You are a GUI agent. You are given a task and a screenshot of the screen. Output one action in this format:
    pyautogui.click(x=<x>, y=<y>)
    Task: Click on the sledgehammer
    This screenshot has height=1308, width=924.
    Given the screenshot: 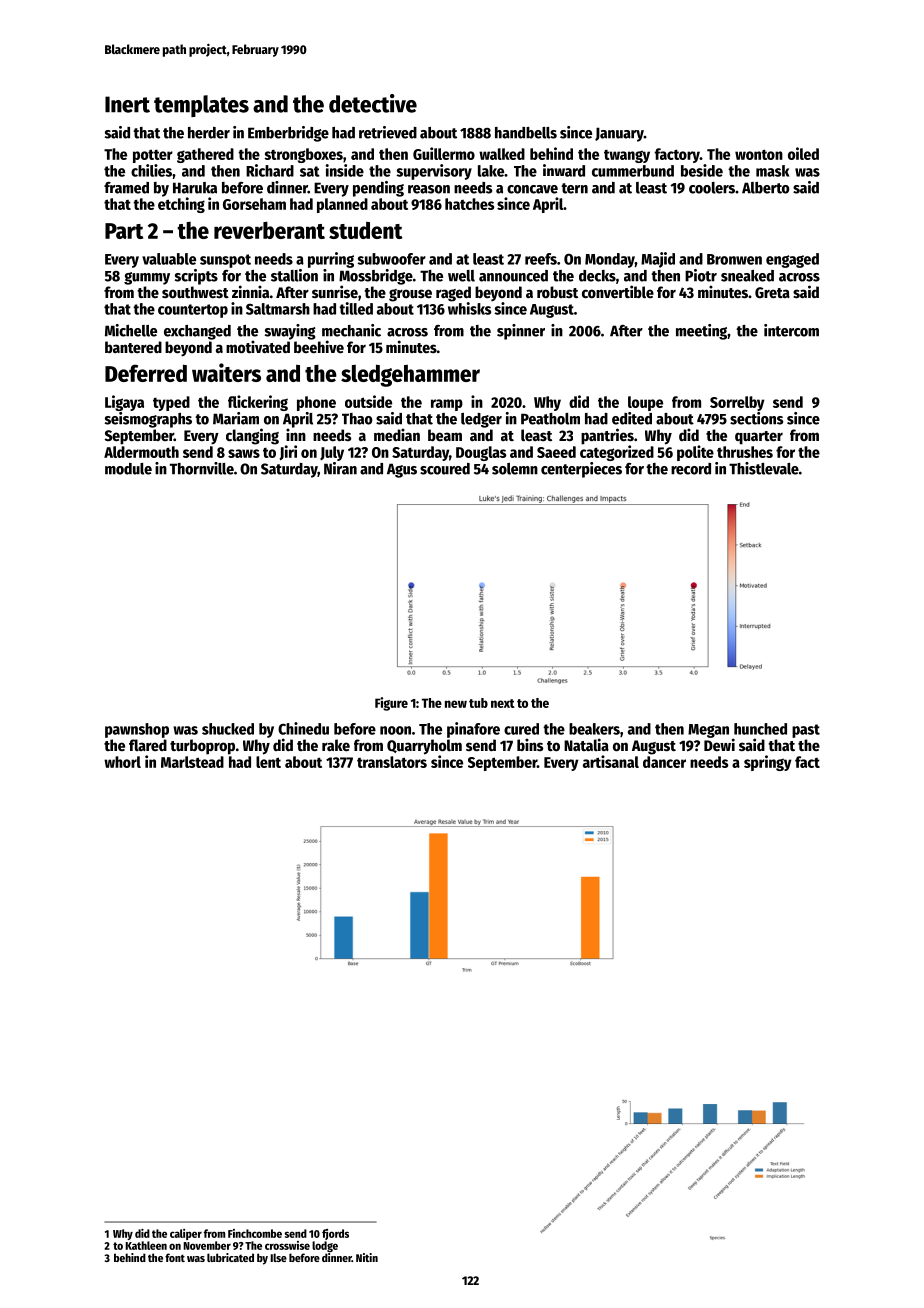 What is the action you would take?
    pyautogui.click(x=410, y=376)
